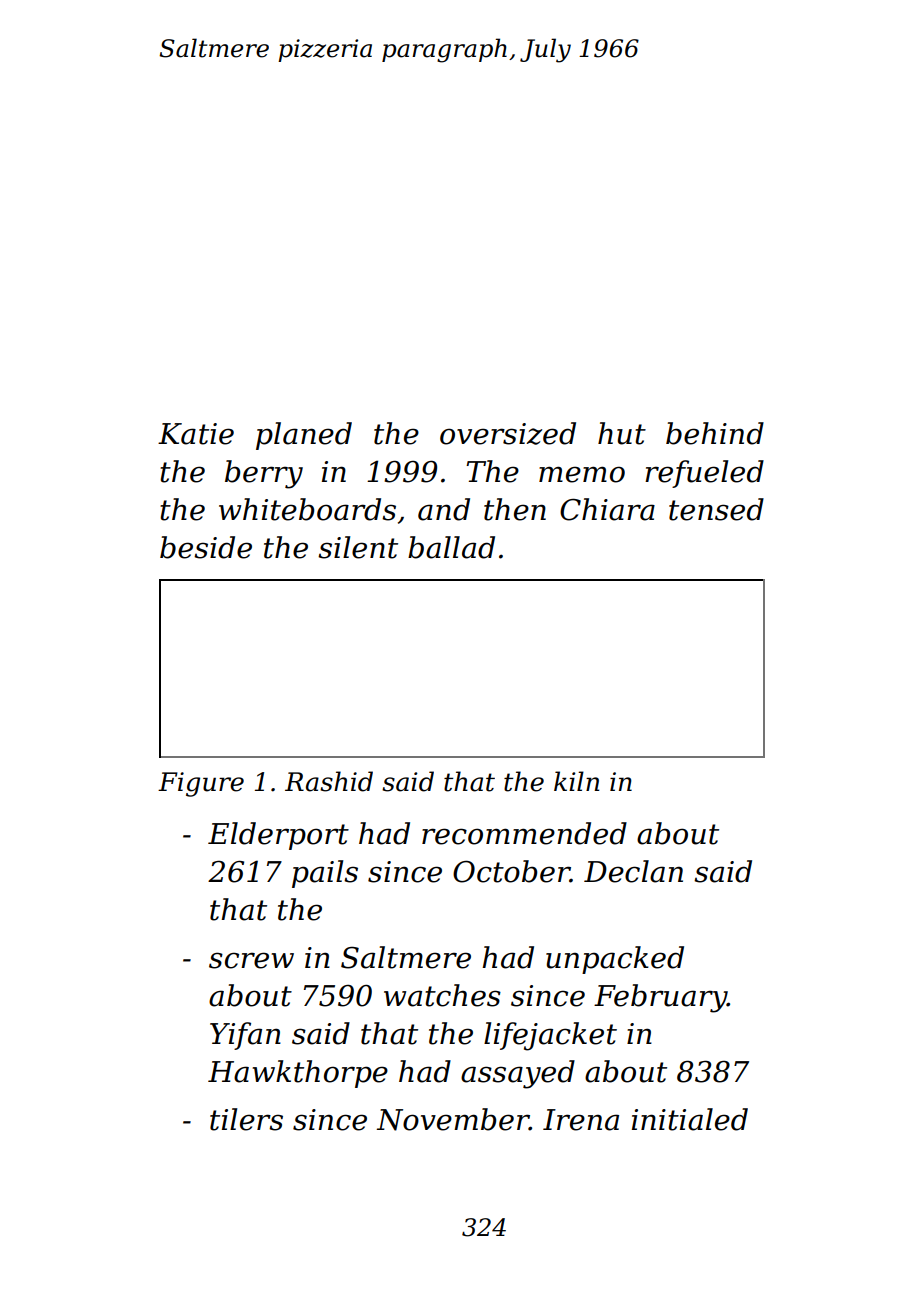 This screenshot has height=1311, width=924. Describe the element at coordinates (508, 433) in the screenshot. I see `oversized` at that location.
